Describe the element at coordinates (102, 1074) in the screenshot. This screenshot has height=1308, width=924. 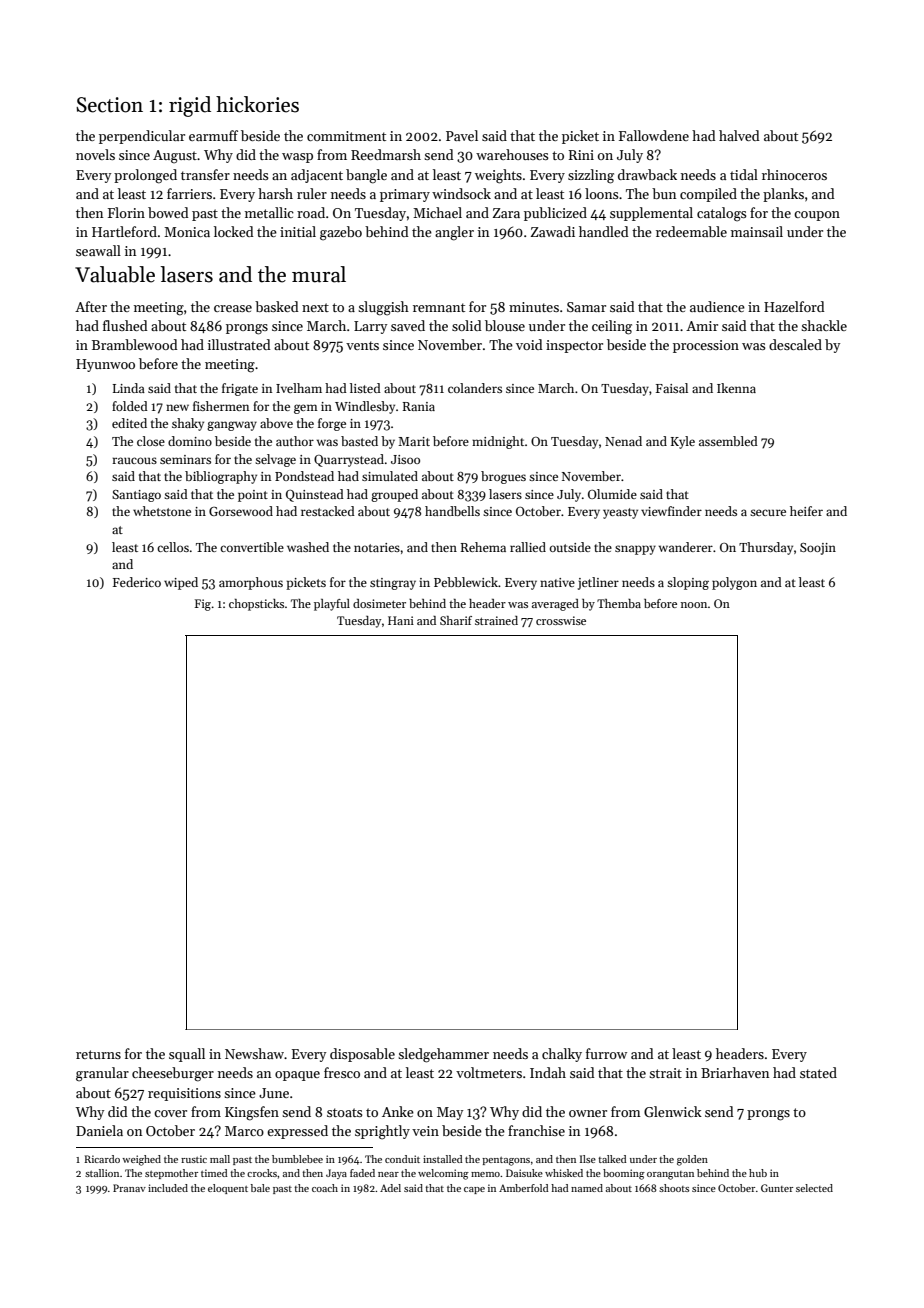
I see `granular` at that location.
